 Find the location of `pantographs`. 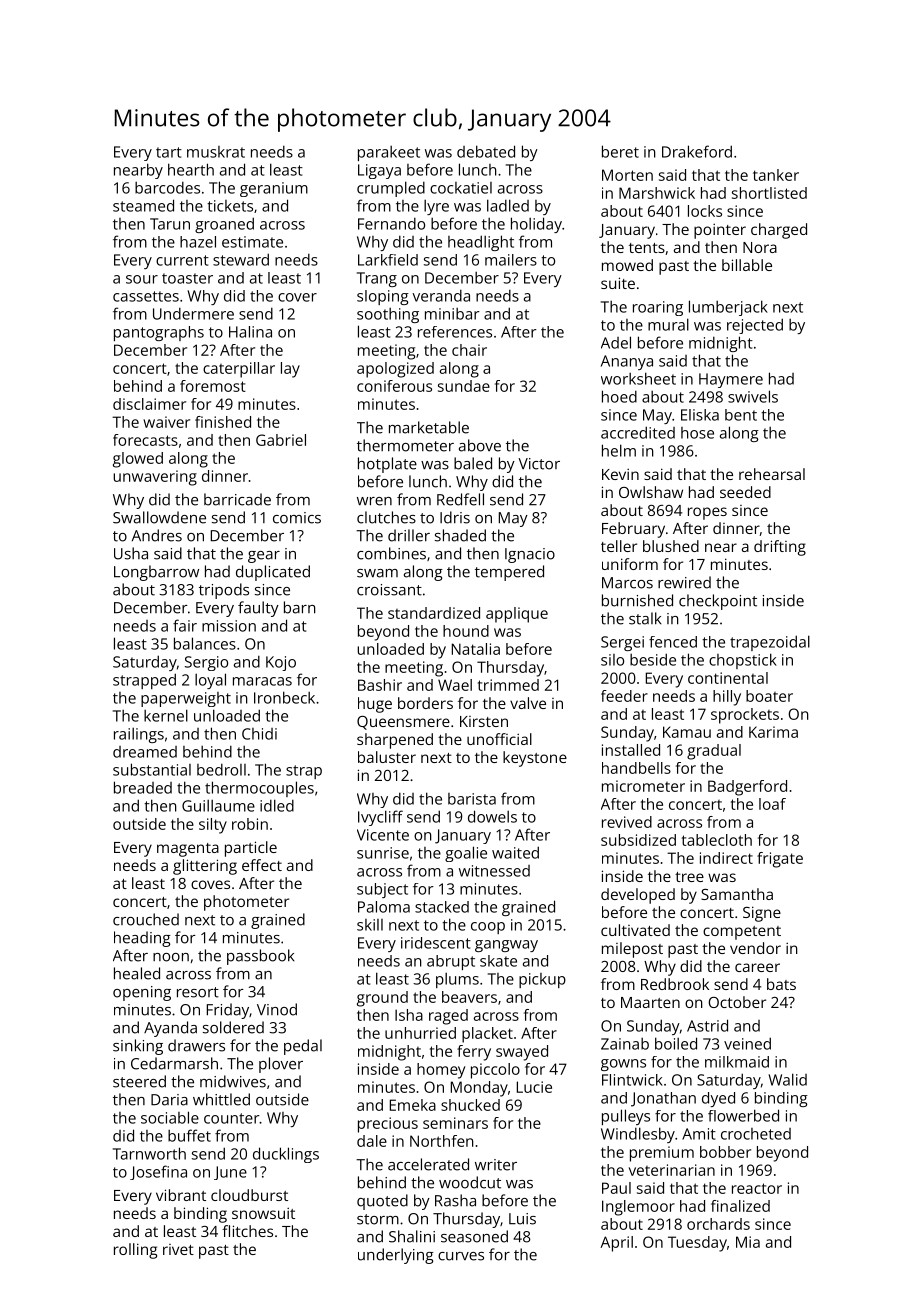

pantographs is located at coordinates (159, 333).
